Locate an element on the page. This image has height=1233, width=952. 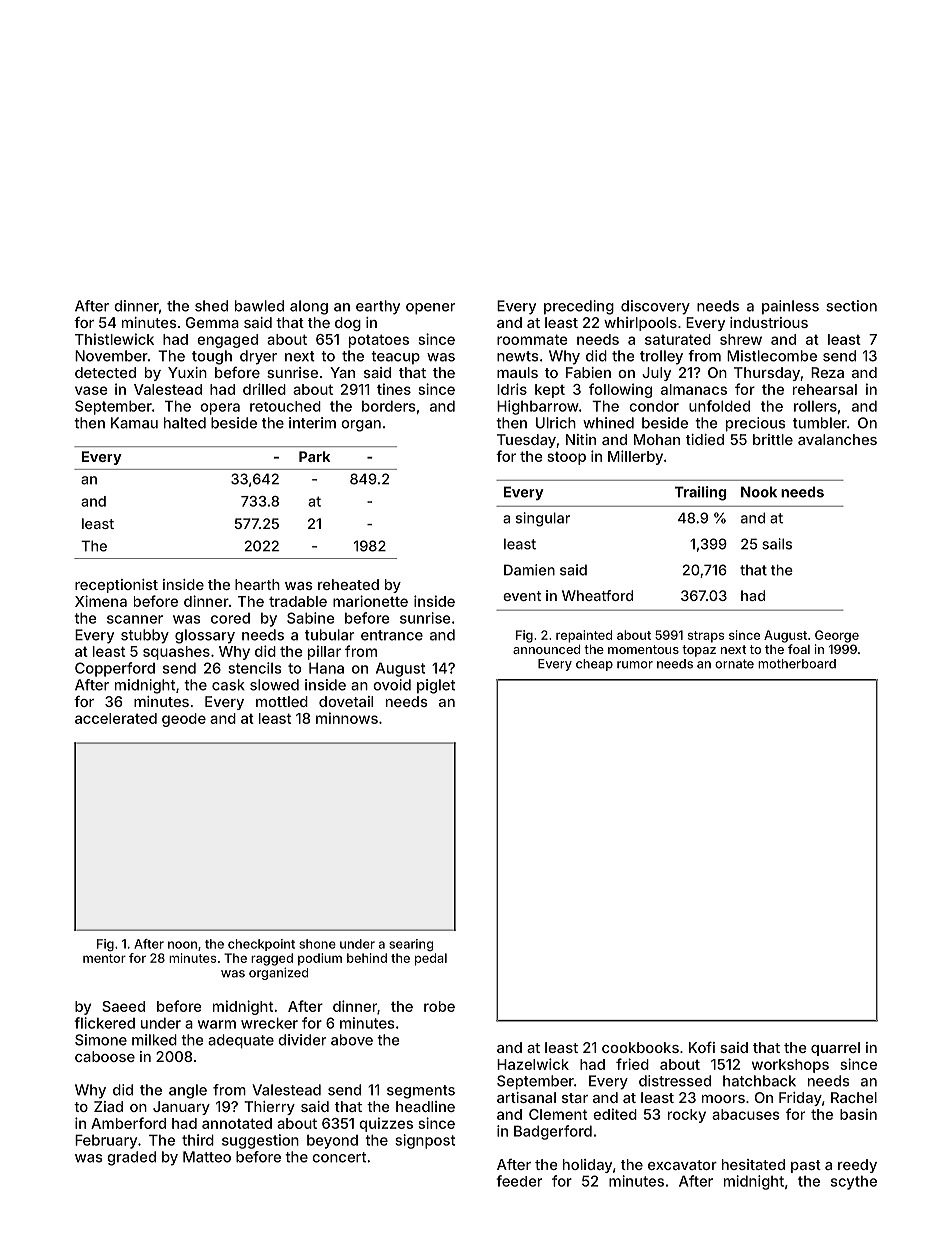
graded is located at coordinates (131, 1158).
